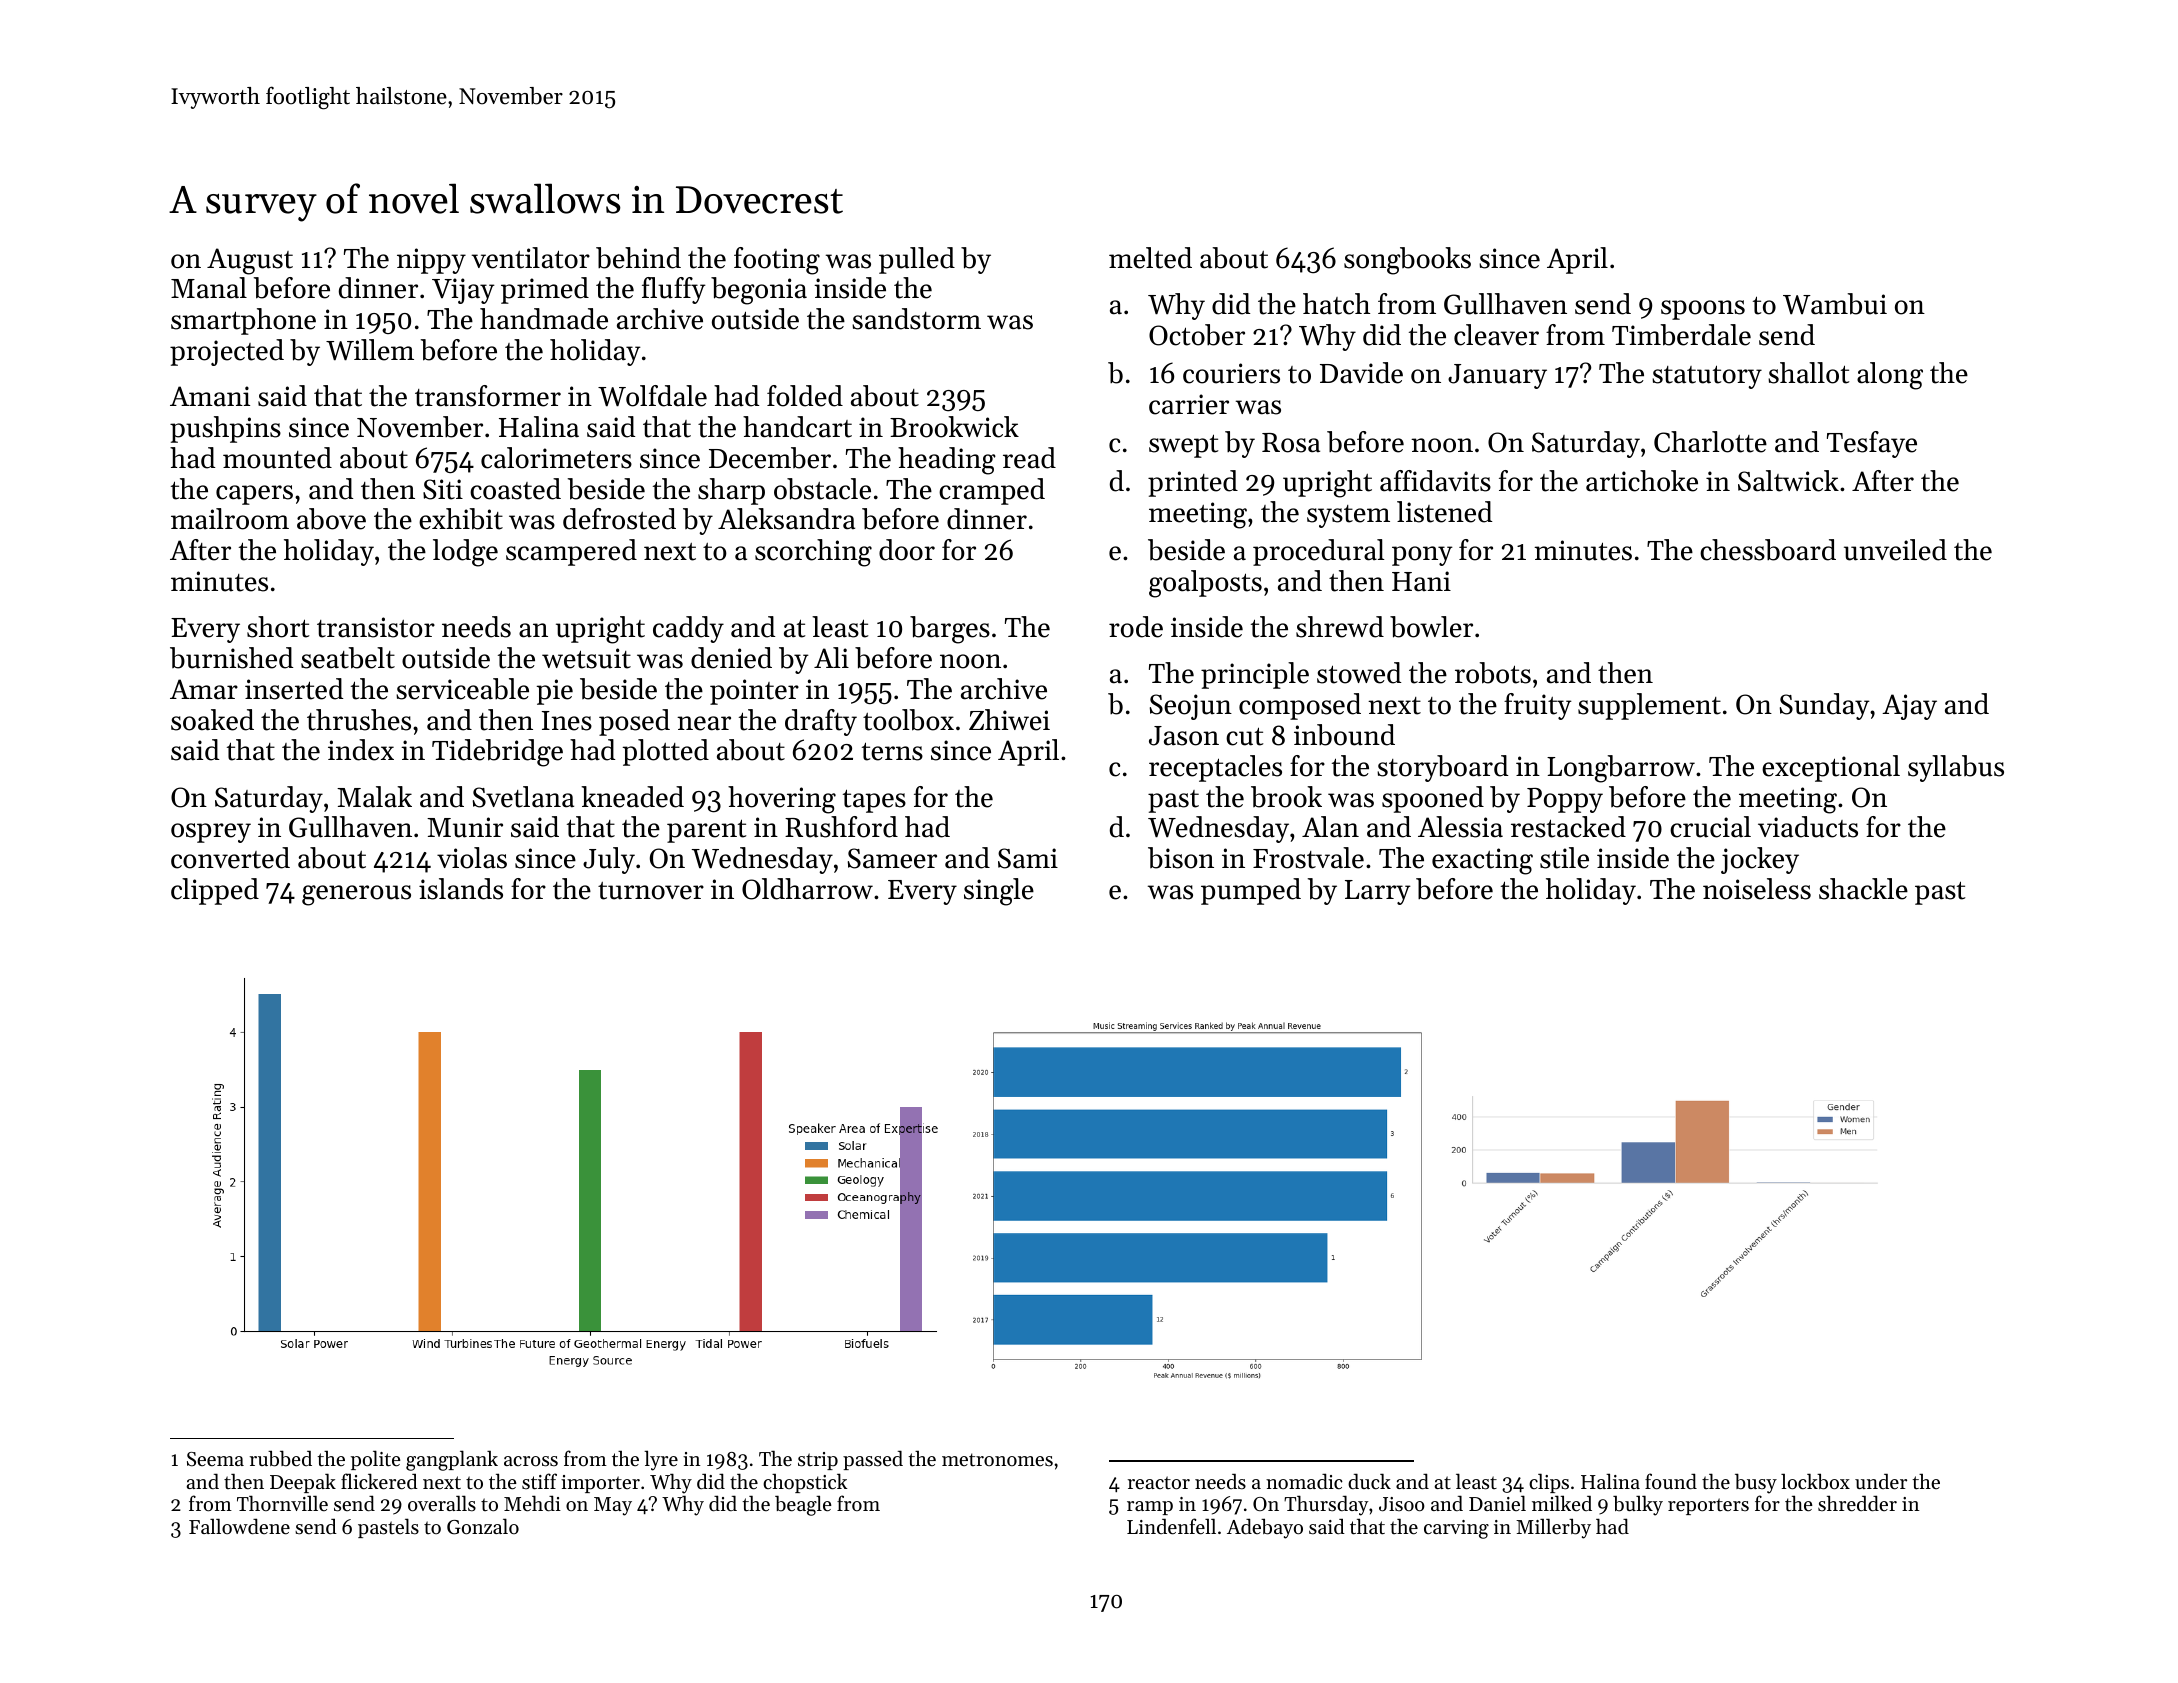 The image size is (2178, 1683). Describe the element at coordinates (278, 627) in the screenshot. I see `short` at that location.
